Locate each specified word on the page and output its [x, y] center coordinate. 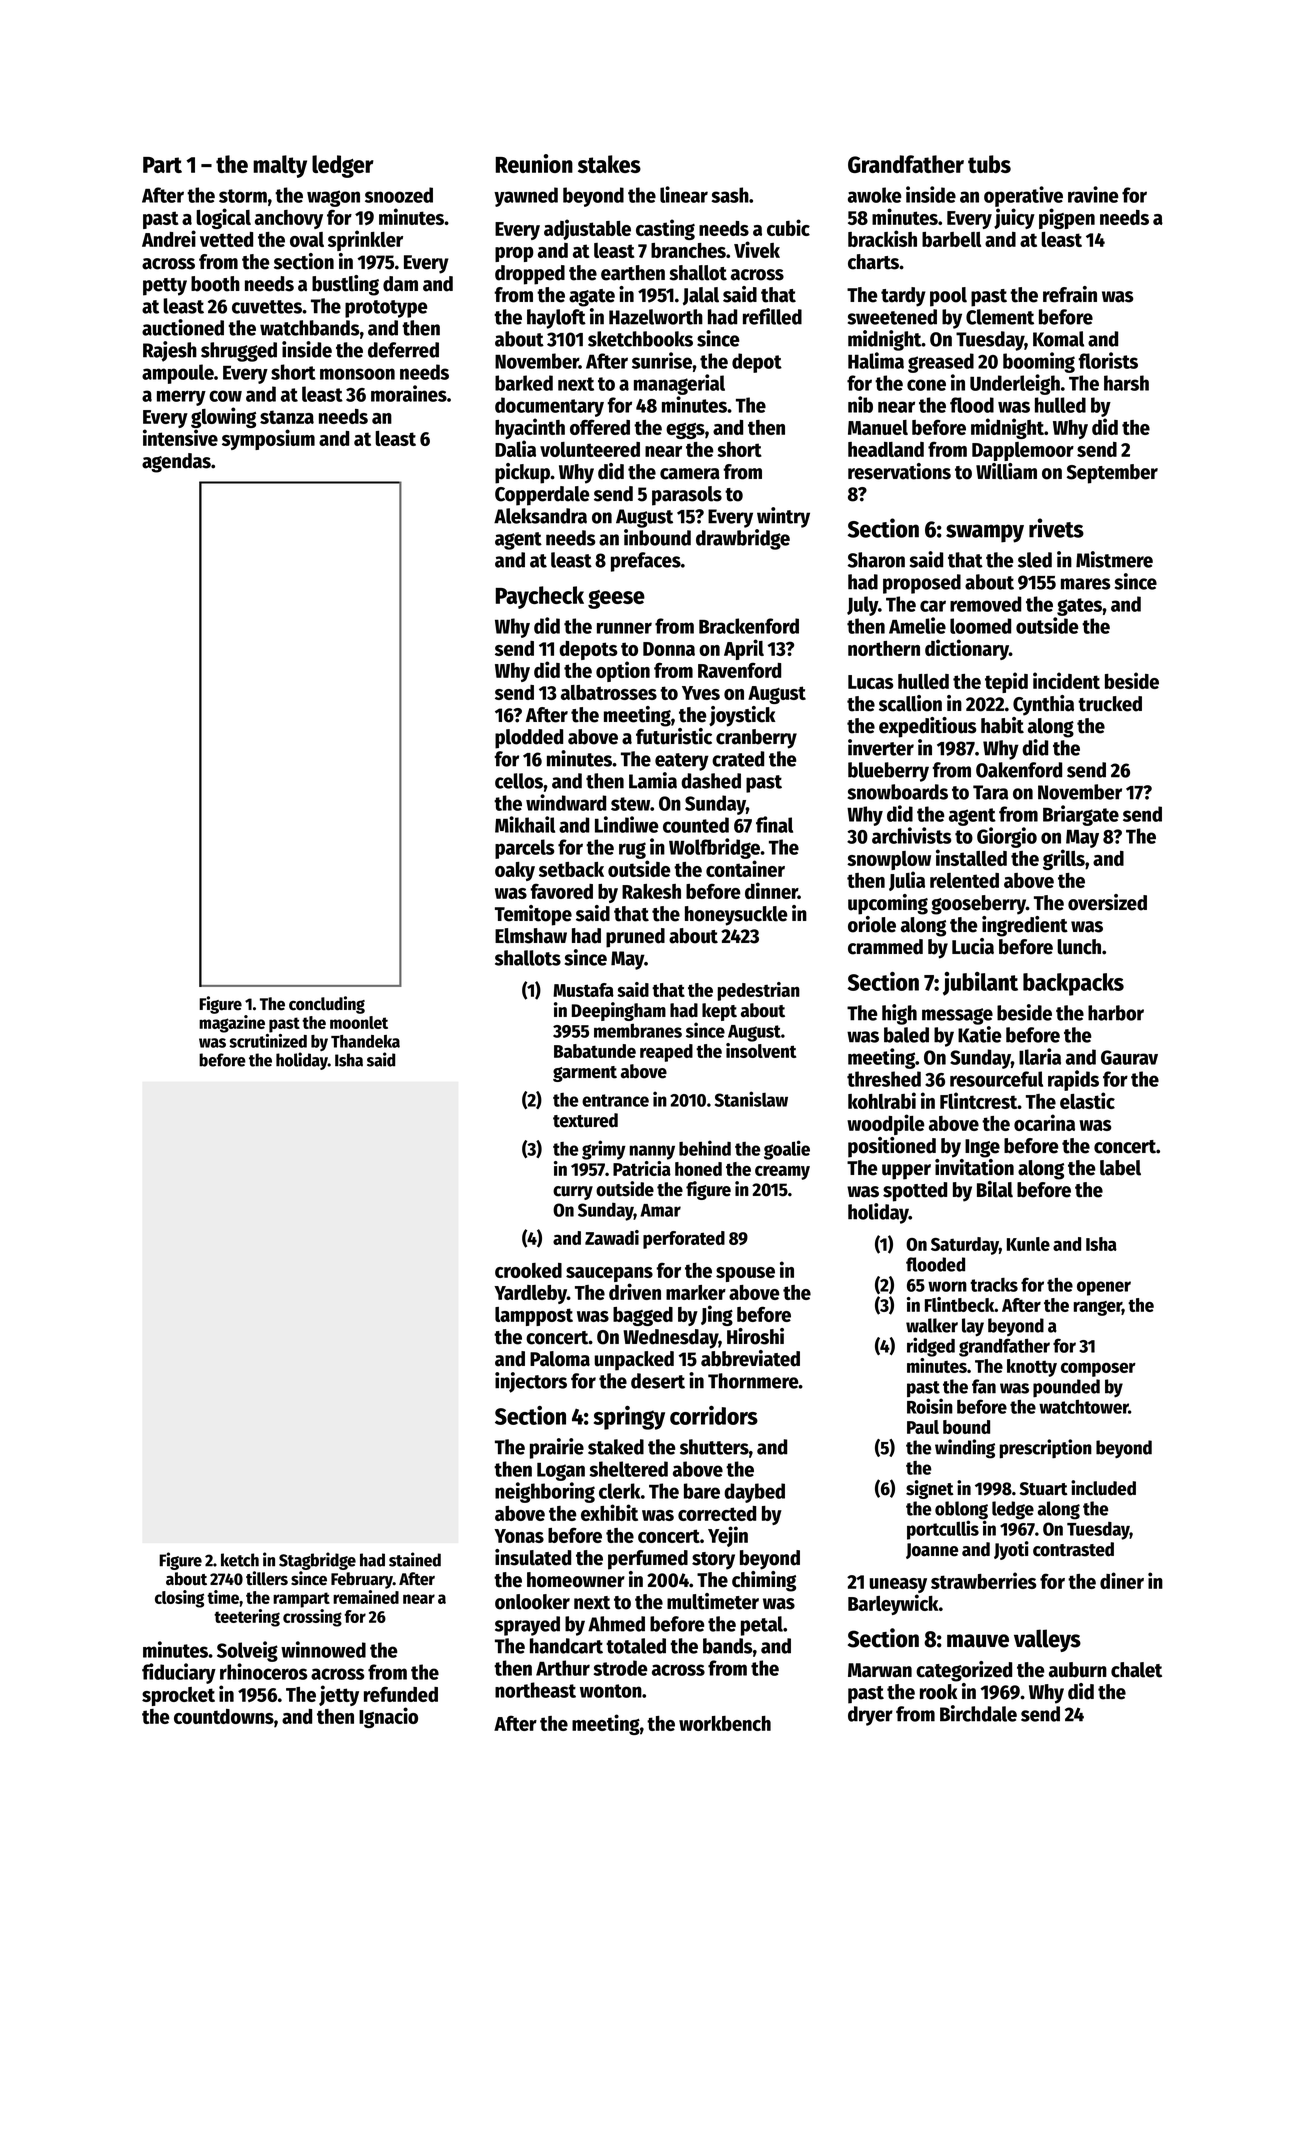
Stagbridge [317, 1561]
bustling [345, 285]
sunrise [662, 360]
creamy [782, 1172]
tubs [989, 164]
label [1120, 1168]
